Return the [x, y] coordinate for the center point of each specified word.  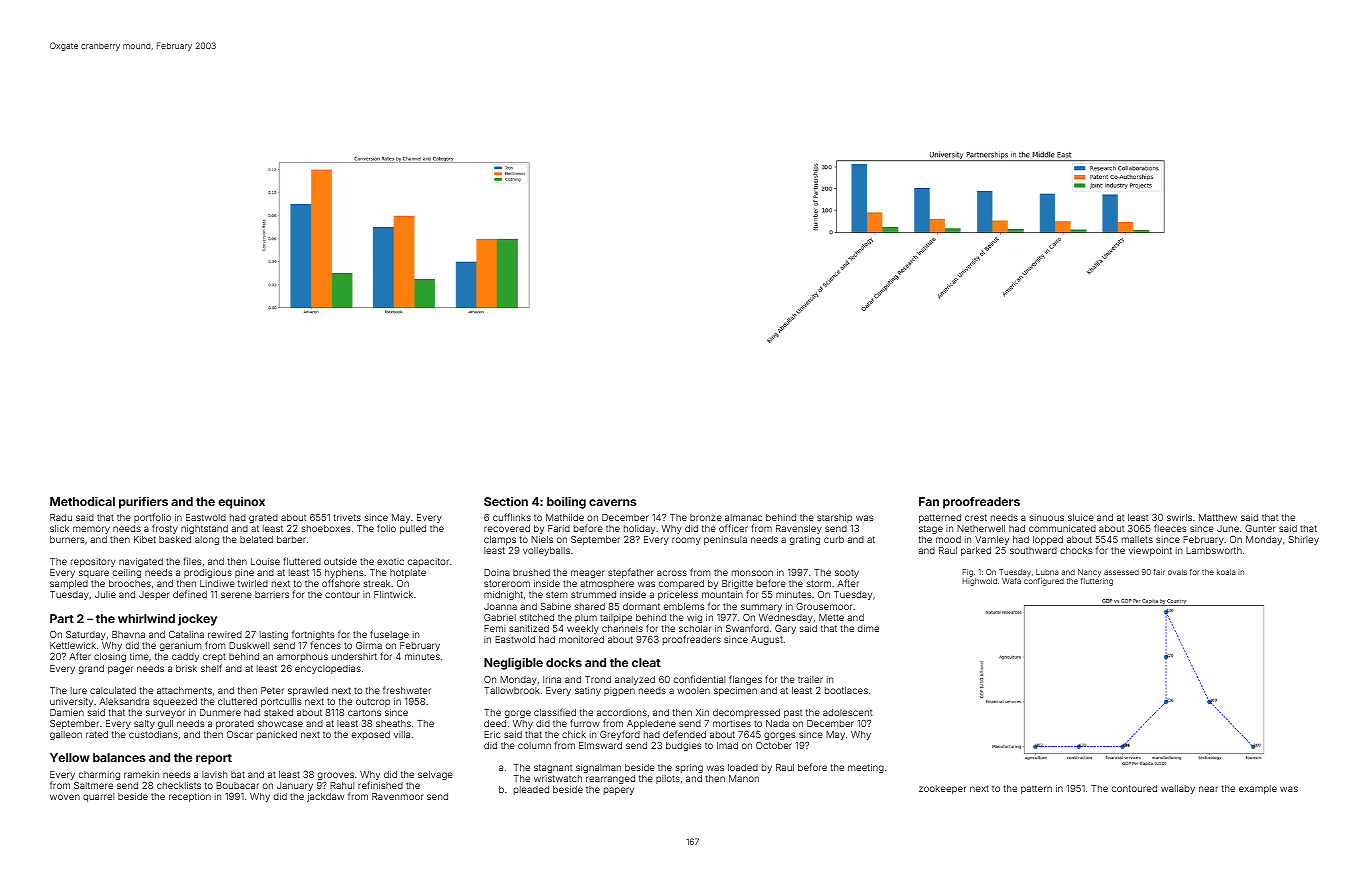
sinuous [1047, 517]
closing [110, 657]
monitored [581, 639]
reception [190, 797]
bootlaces [846, 690]
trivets [347, 517]
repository [93, 562]
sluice [1081, 517]
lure [79, 690]
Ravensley [799, 529]
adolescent [847, 712]
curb [834, 539]
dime [868, 628]
